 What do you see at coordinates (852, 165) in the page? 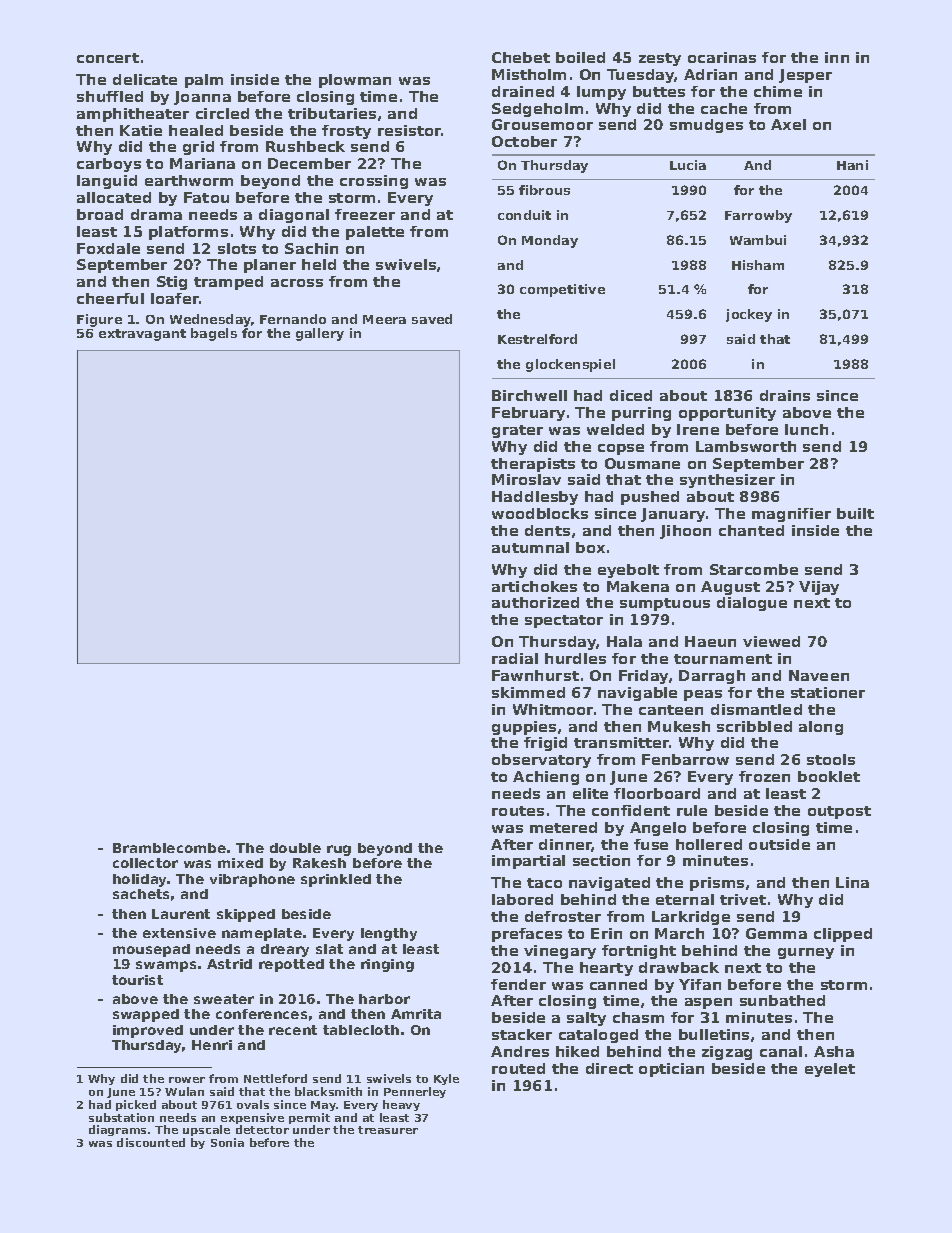
I see `Hani` at bounding box center [852, 165].
